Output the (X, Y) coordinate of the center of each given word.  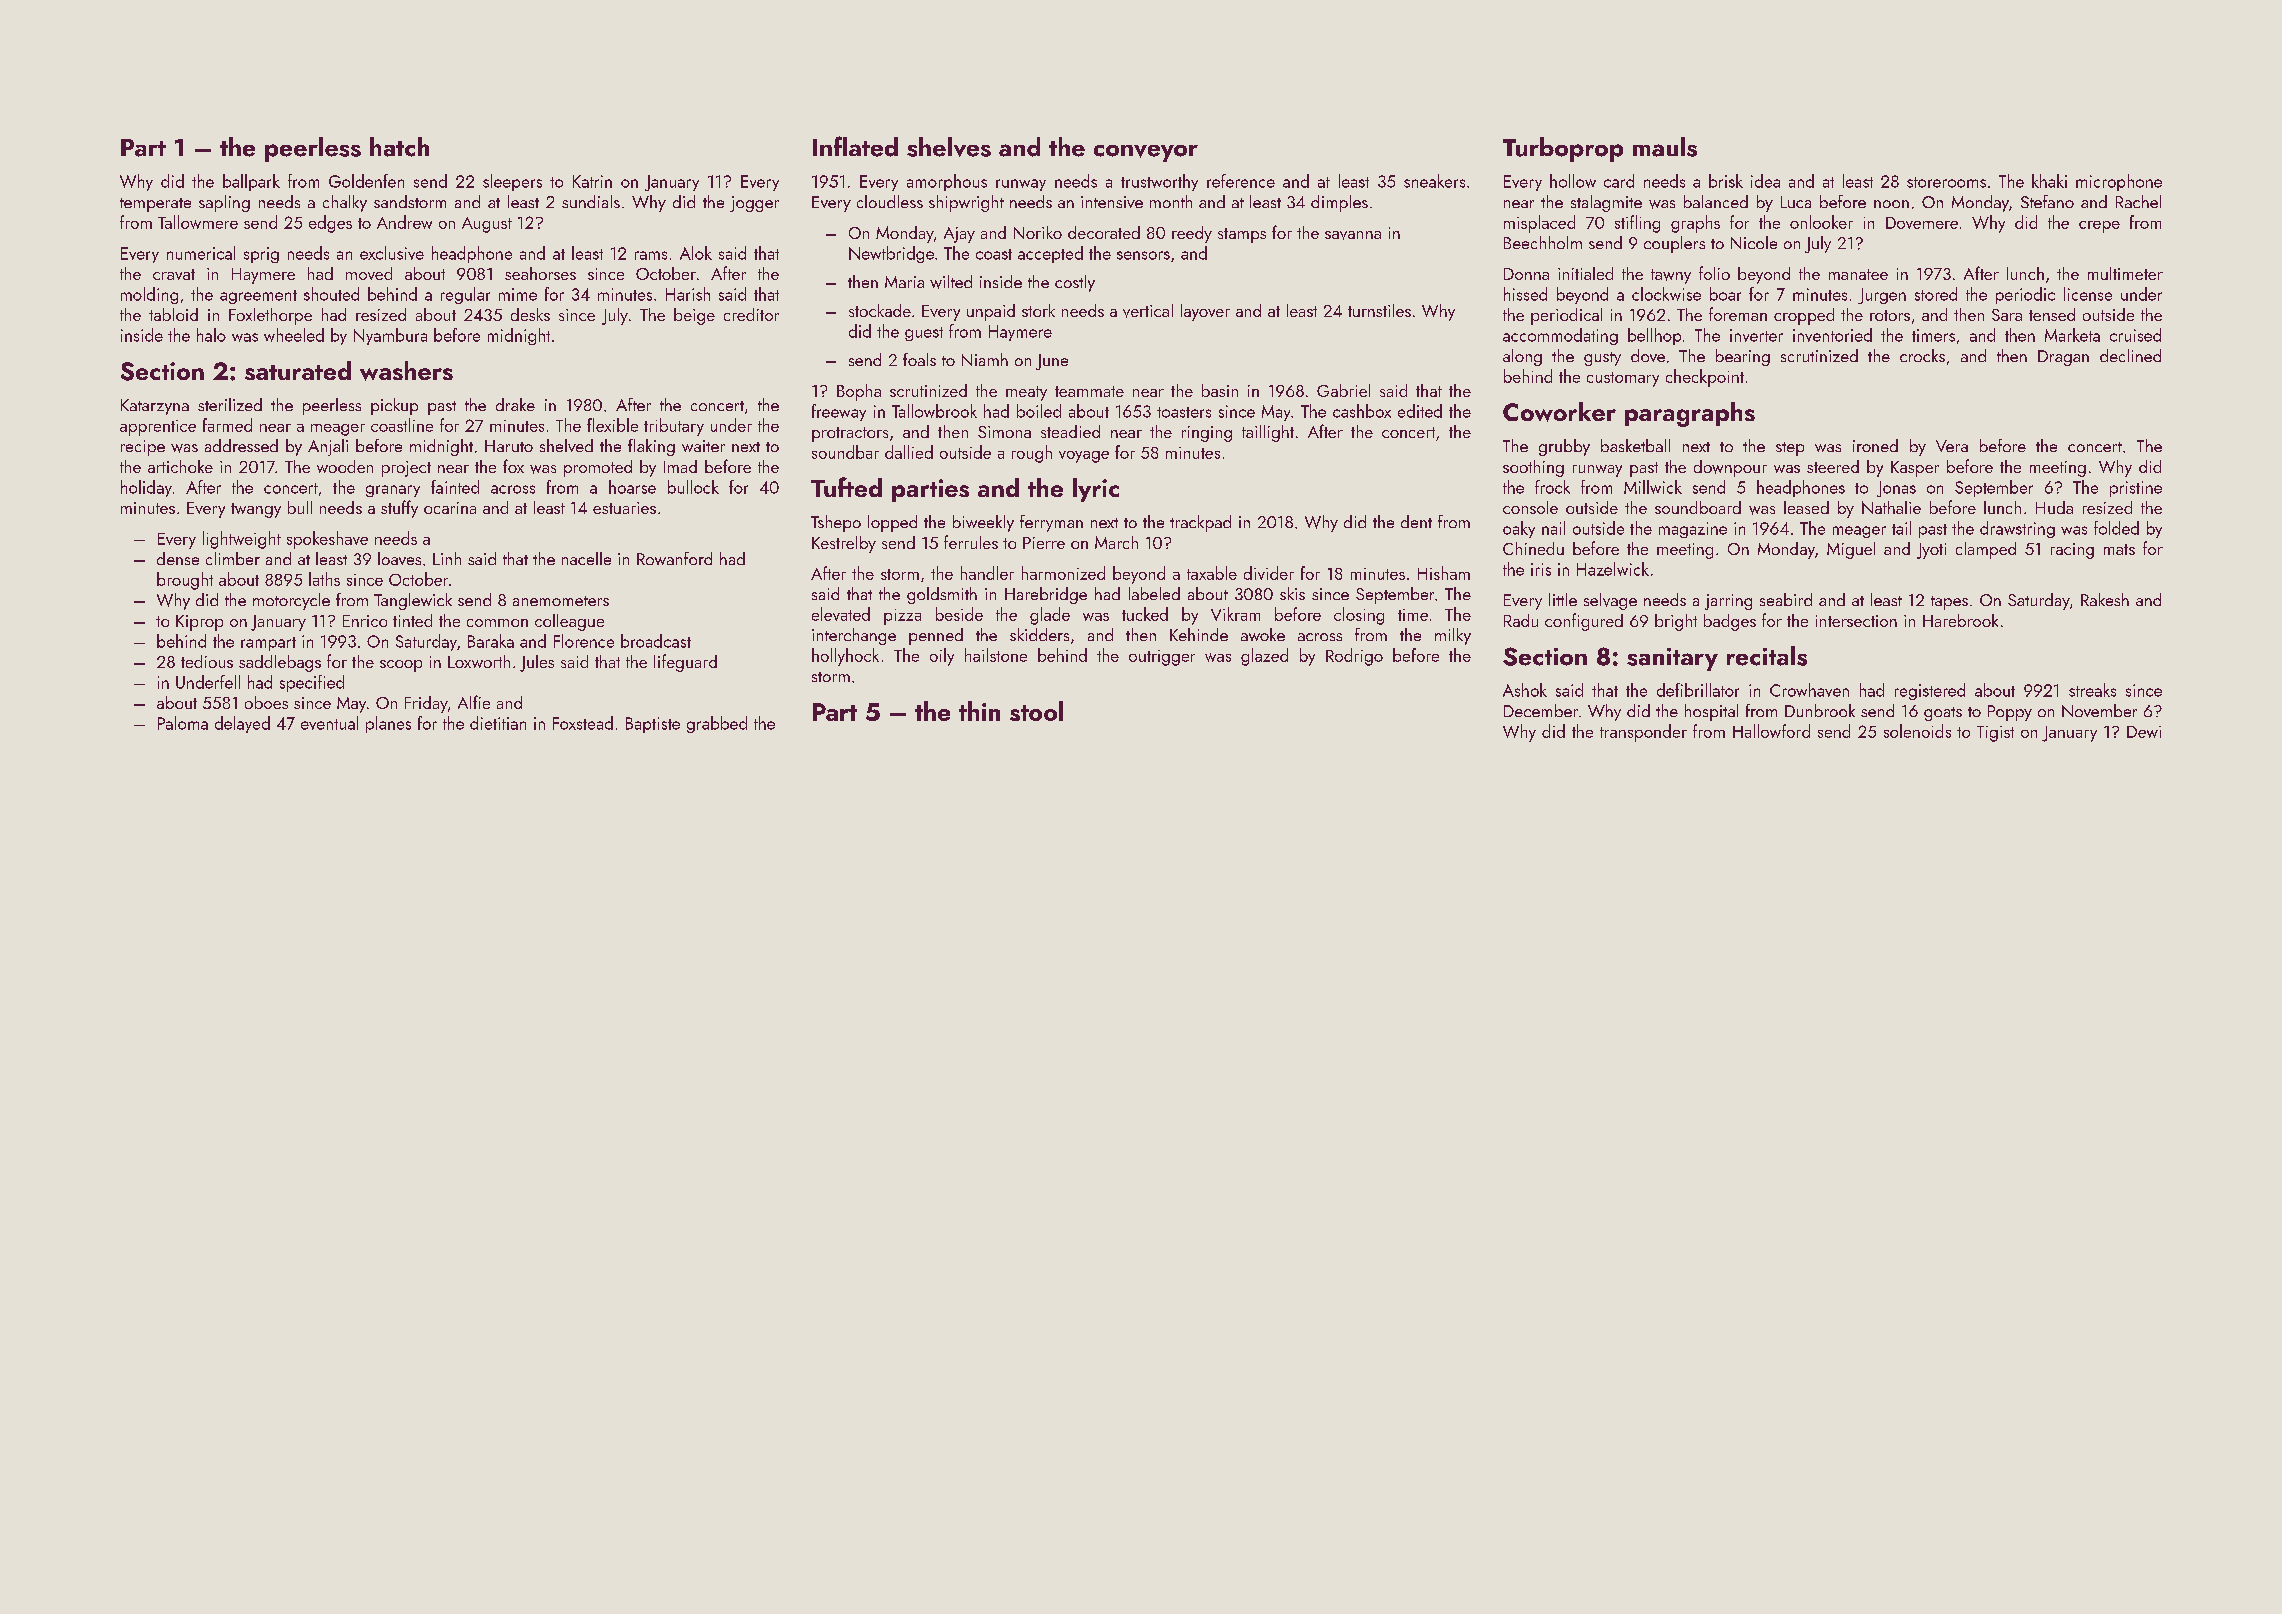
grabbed (717, 724)
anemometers (561, 601)
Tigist (1995, 734)
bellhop (1654, 336)
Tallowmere (198, 222)
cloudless (890, 201)
